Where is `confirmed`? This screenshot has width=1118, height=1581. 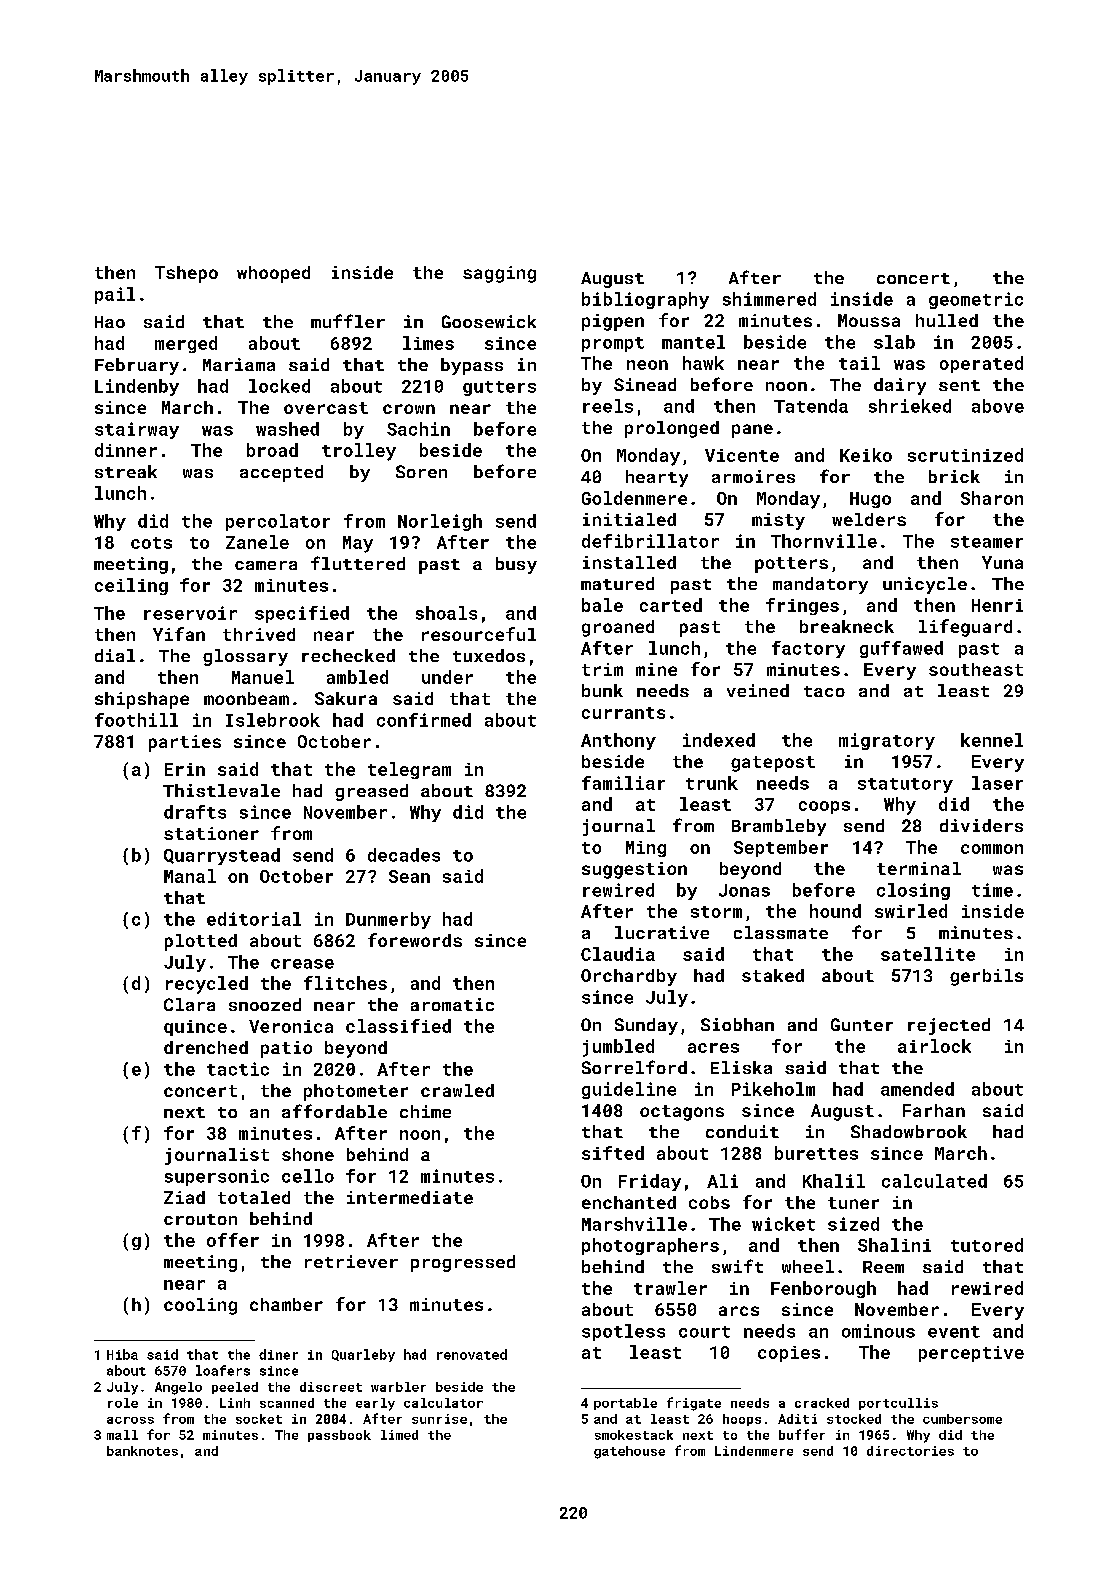
confirmed is located at coordinates (424, 720).
